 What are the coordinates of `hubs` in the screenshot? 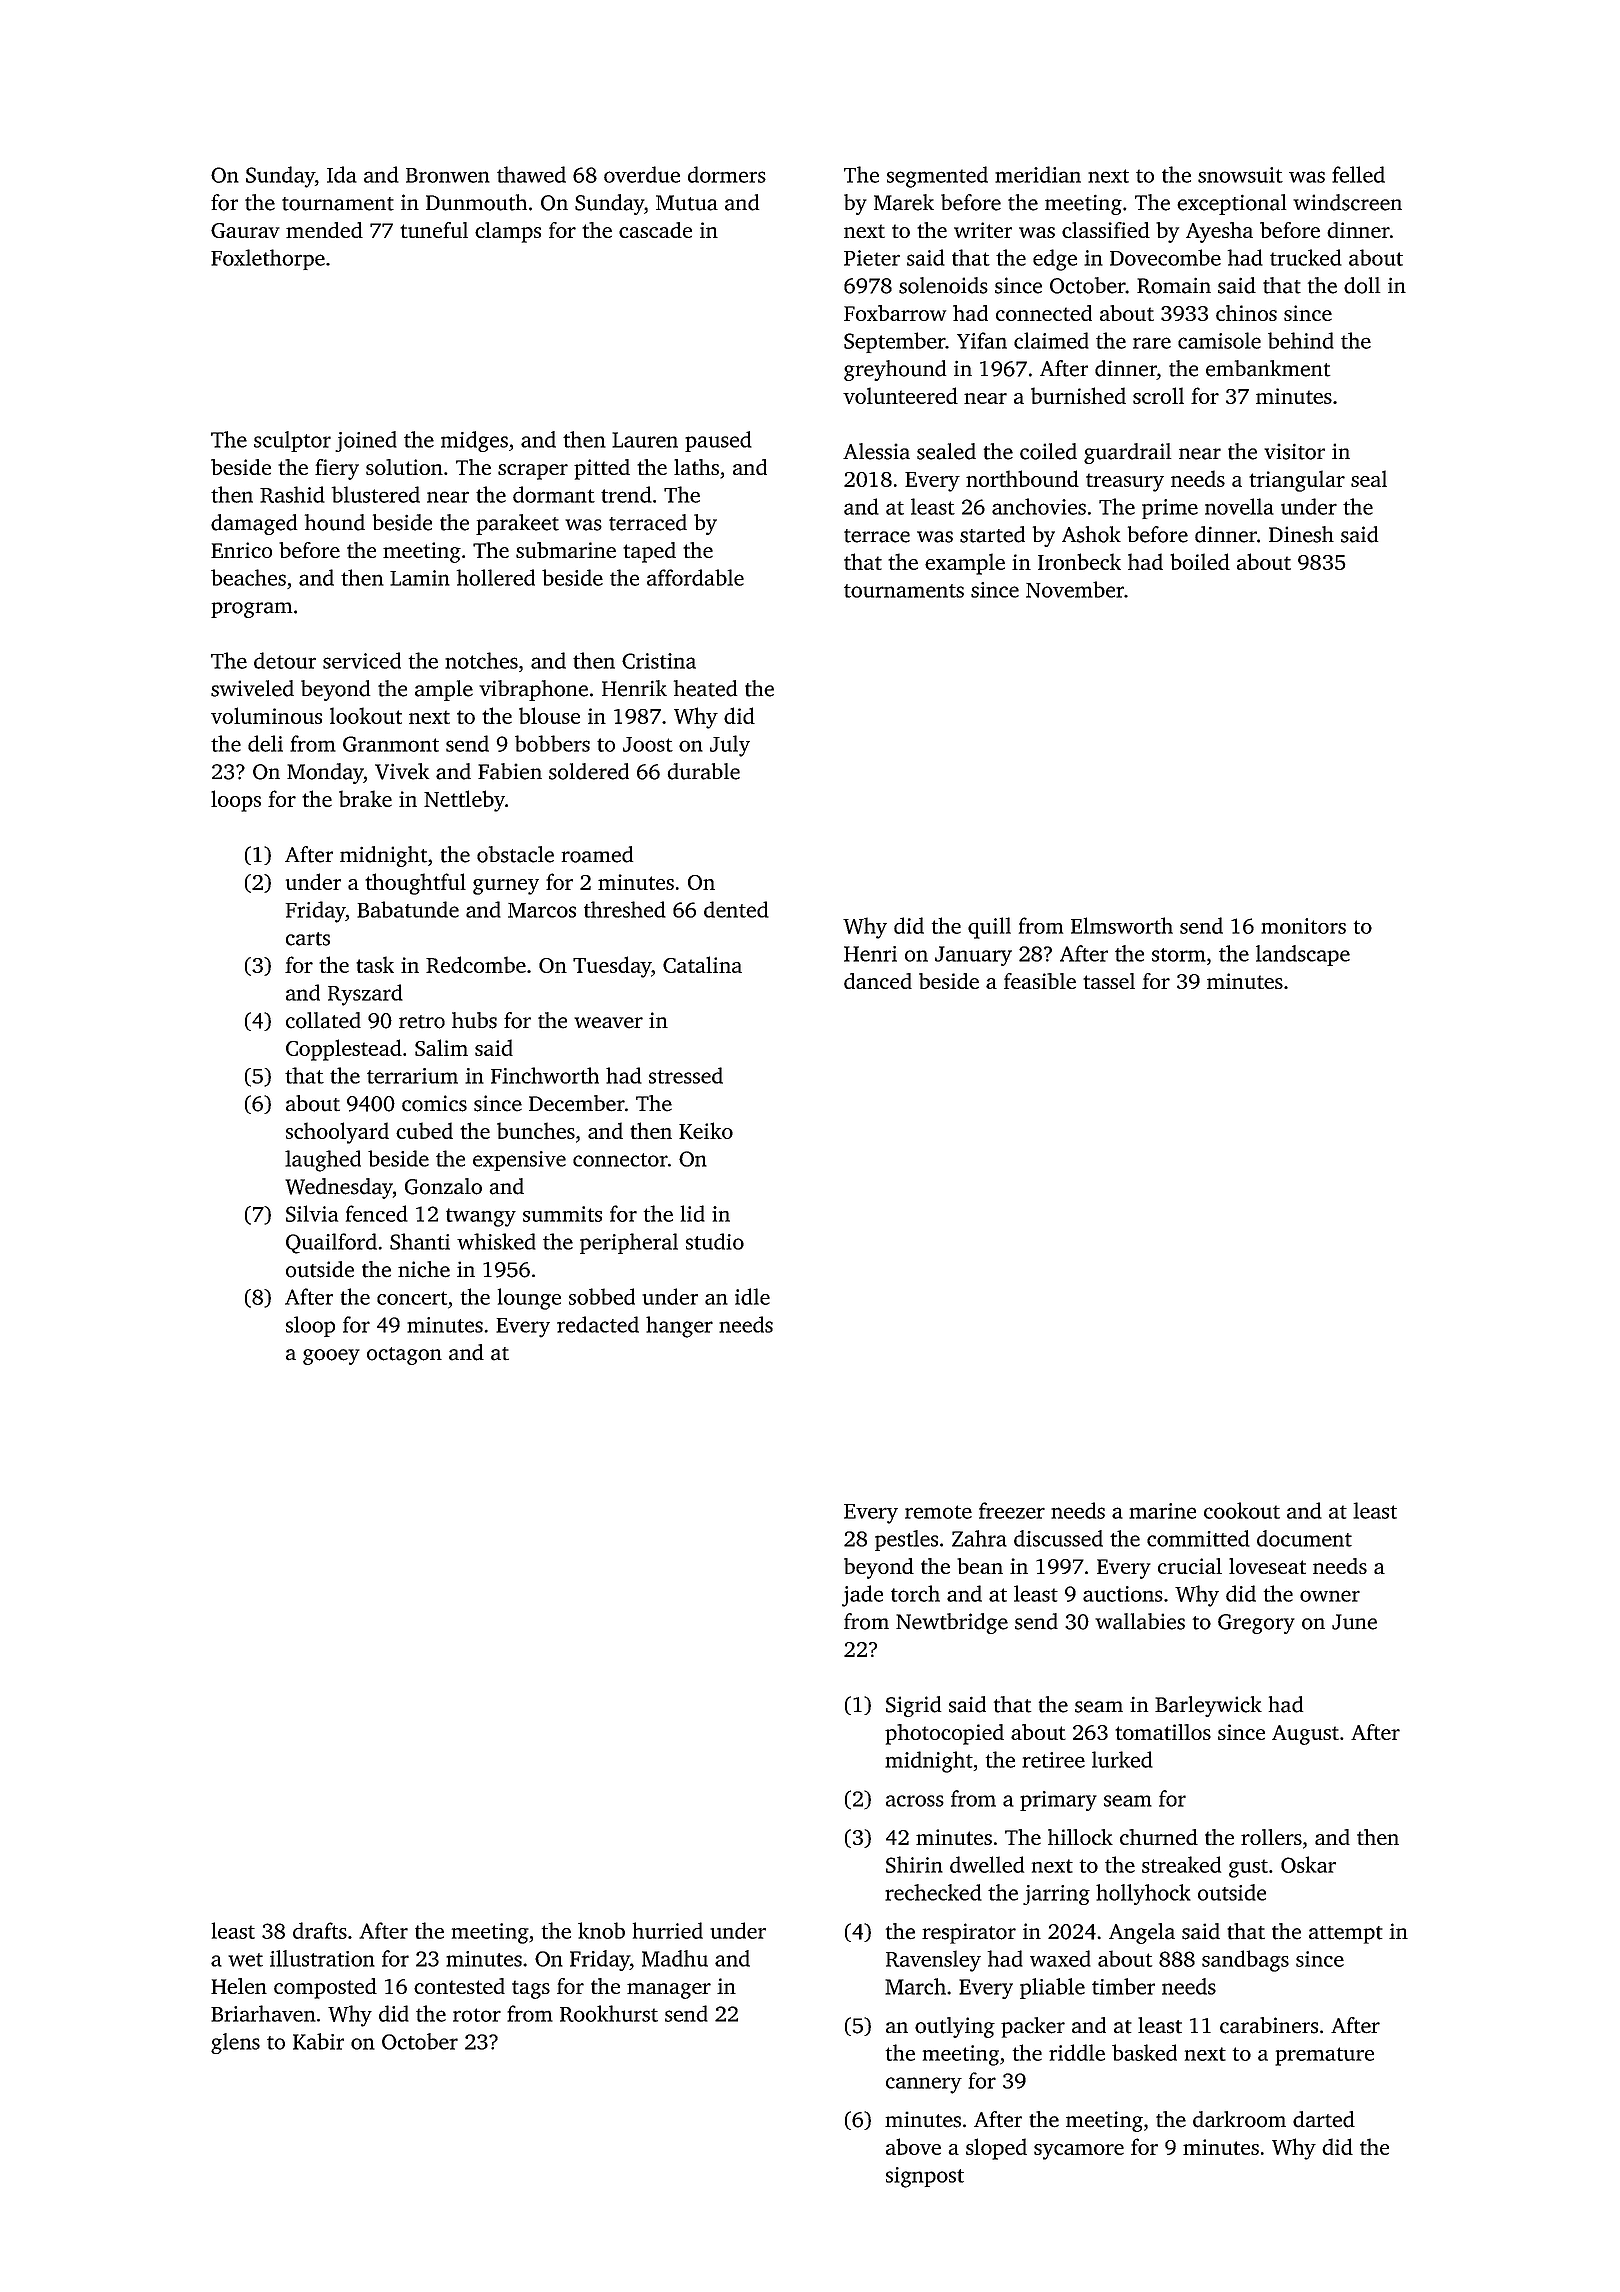 It's located at (474, 1020).
